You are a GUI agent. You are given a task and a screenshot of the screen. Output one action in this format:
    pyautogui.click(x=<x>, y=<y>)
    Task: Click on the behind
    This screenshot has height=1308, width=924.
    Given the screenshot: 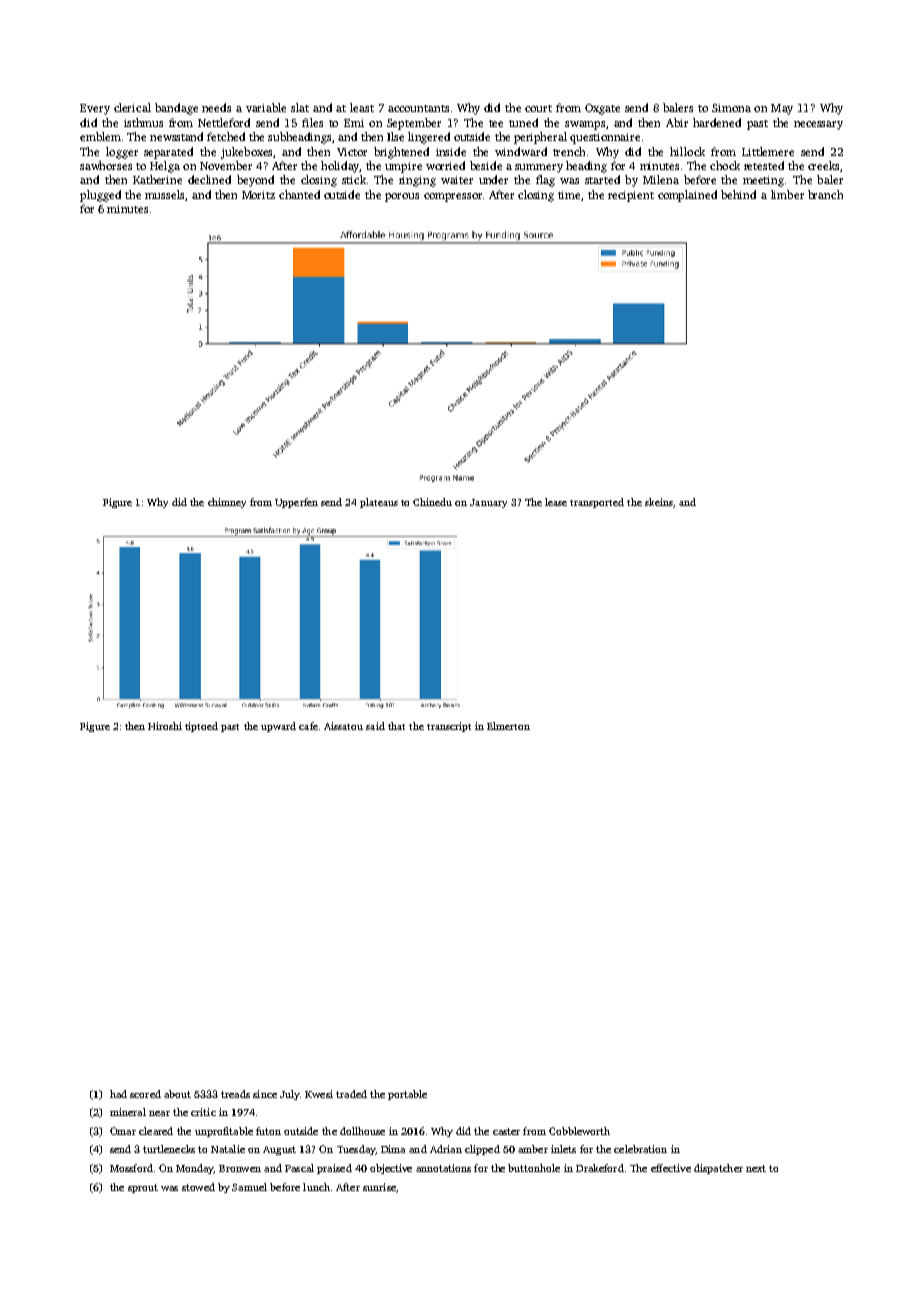 What is the action you would take?
    pyautogui.click(x=738, y=194)
